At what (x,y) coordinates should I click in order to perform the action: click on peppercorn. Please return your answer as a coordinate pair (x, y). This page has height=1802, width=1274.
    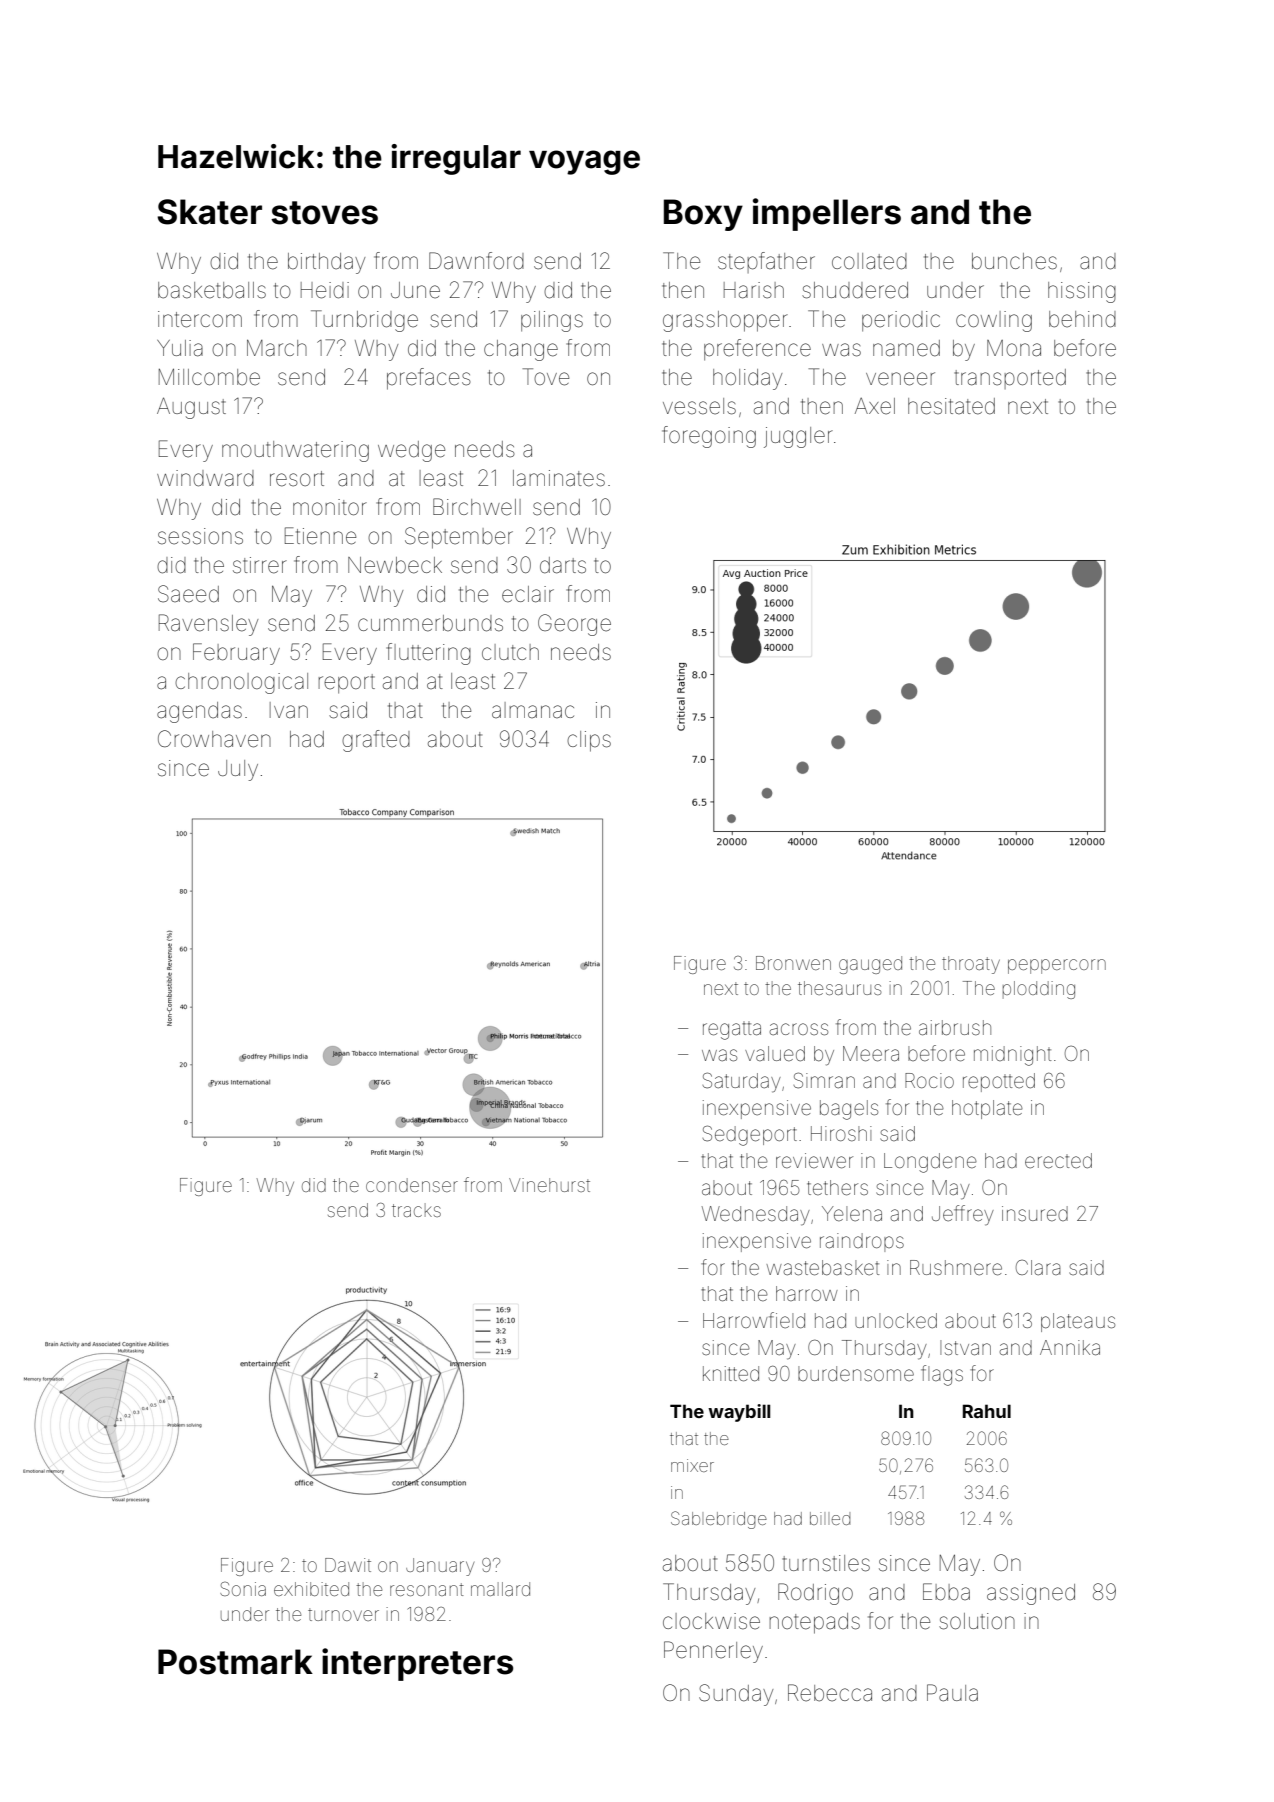
    Looking at the image, I should click on (1057, 966).
